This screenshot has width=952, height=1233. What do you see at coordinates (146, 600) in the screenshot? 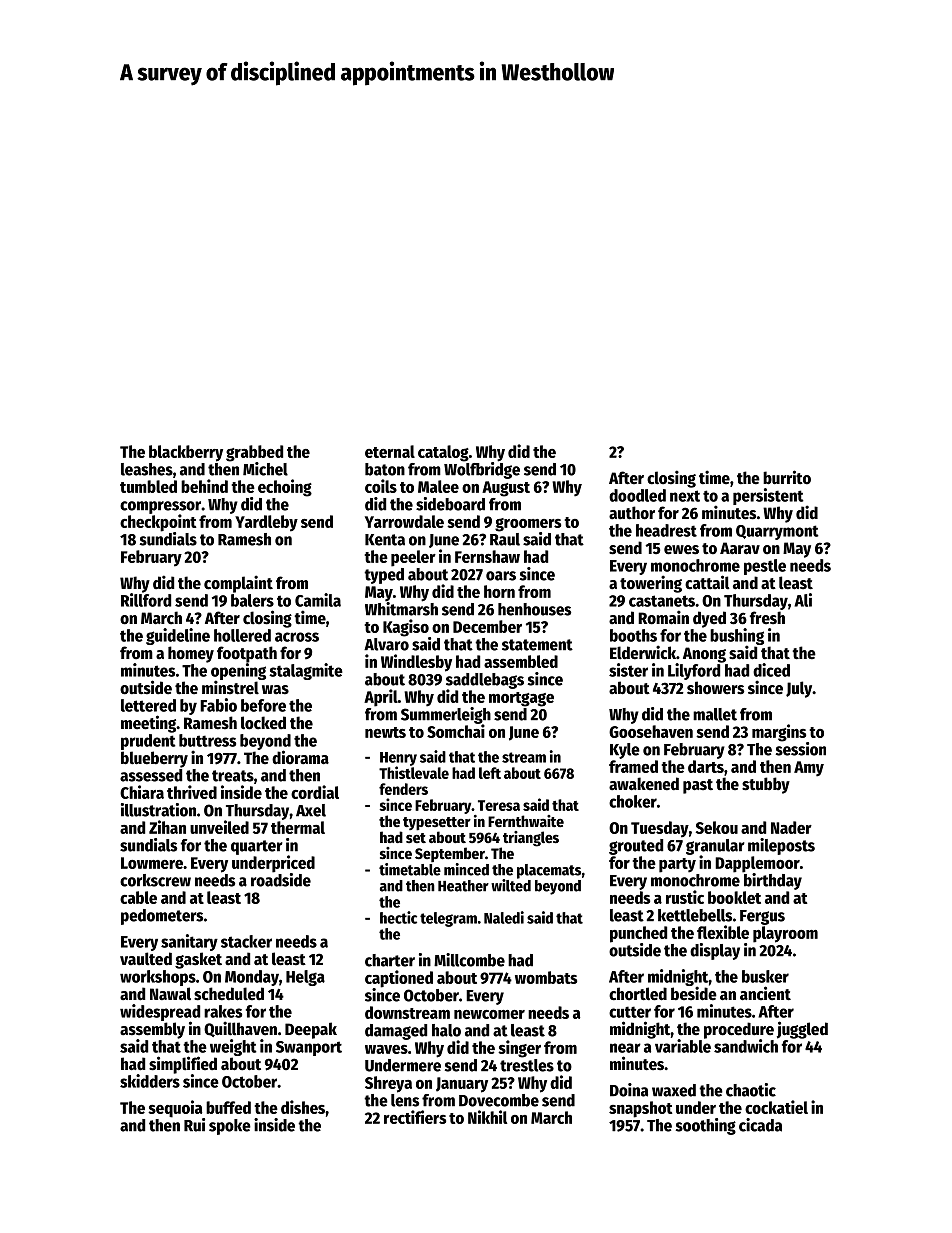
I see `Rillford` at bounding box center [146, 600].
